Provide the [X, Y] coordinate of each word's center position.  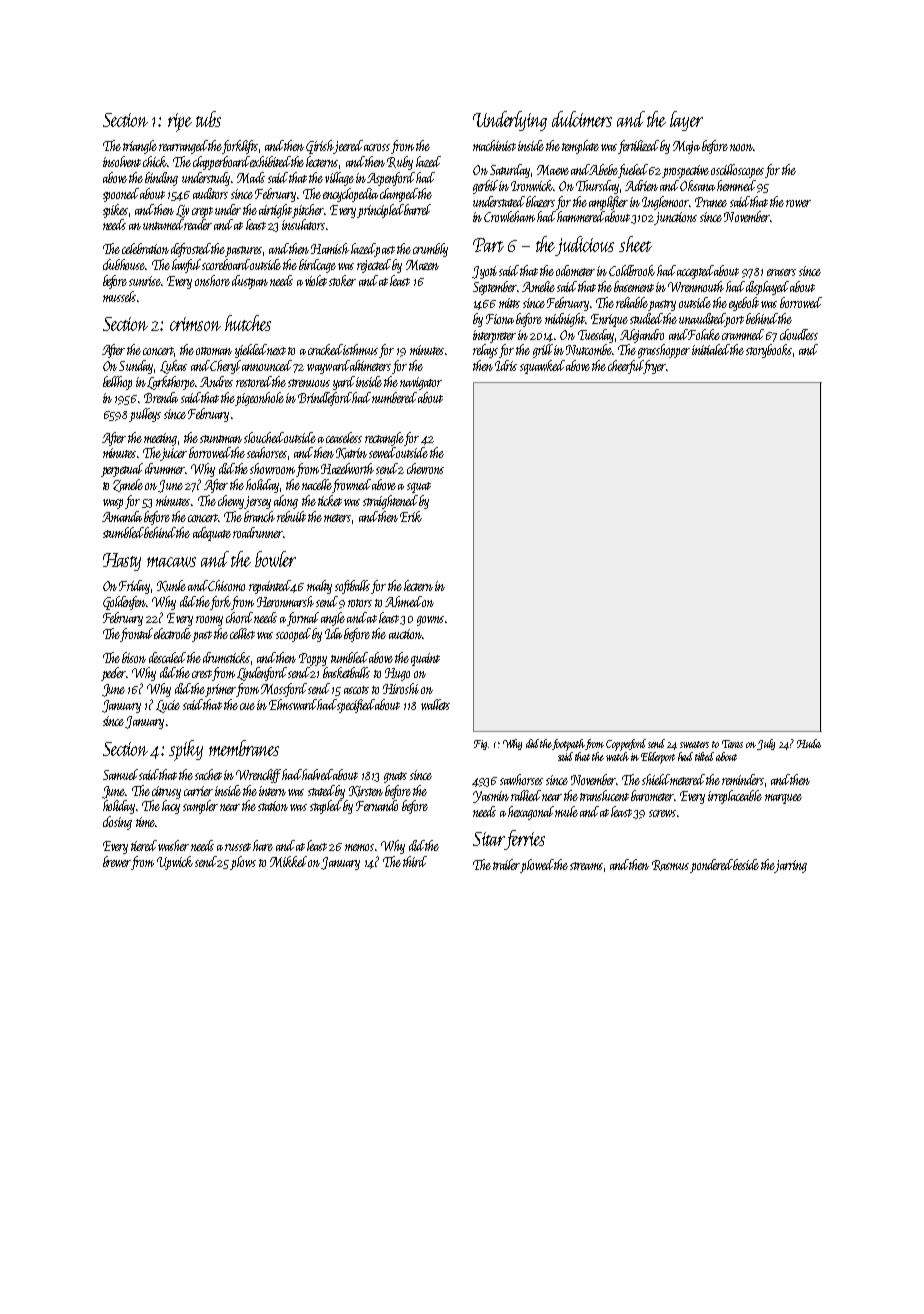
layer [686, 121]
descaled [167, 657]
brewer [117, 861]
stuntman [221, 439]
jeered [349, 146]
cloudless [799, 334]
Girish [320, 147]
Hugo [397, 674]
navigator [421, 383]
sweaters [694, 744]
